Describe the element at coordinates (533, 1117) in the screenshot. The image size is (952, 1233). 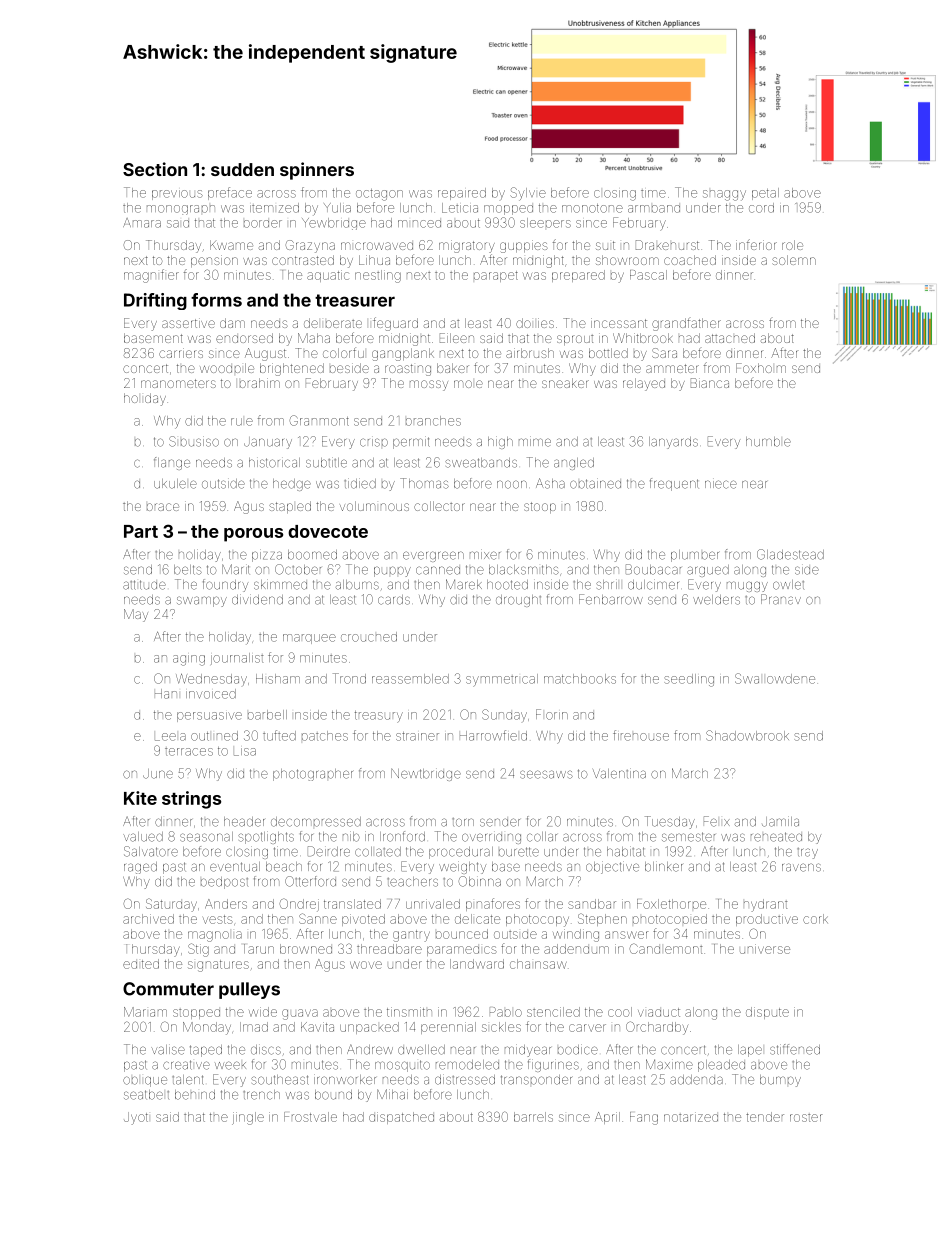
I see `barrels` at that location.
